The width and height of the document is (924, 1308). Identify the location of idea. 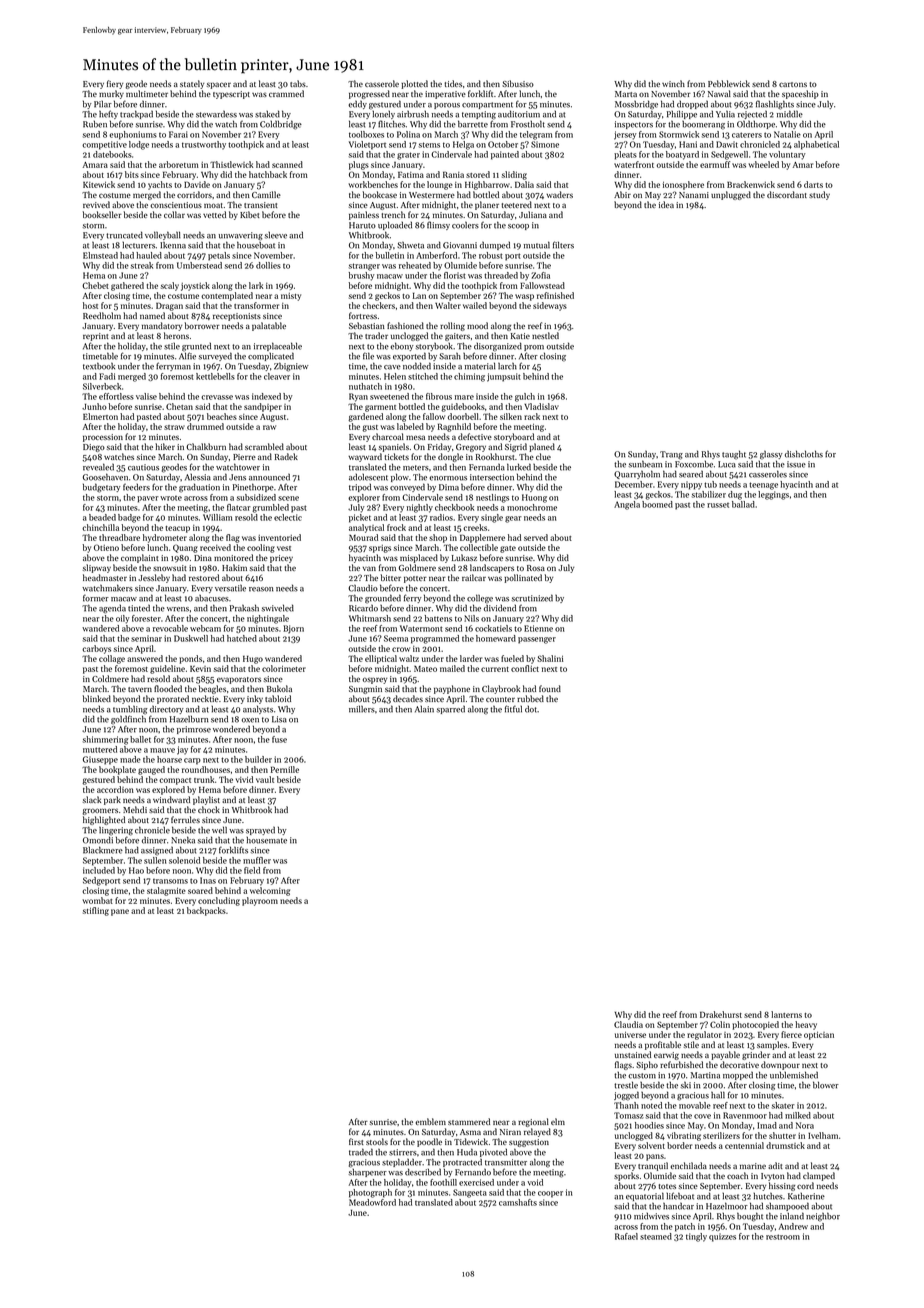
(666, 204).
